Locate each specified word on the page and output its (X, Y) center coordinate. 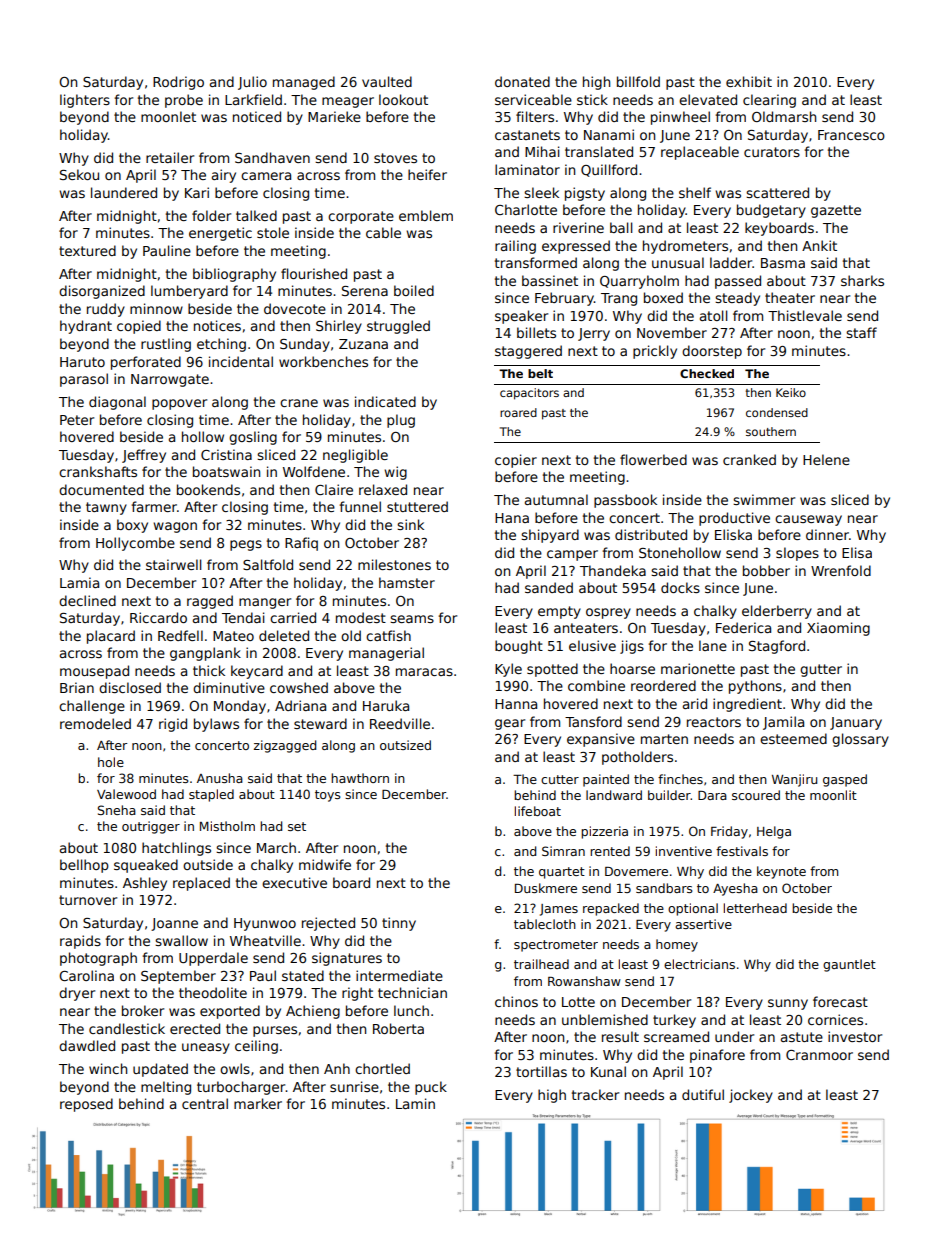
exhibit (749, 81)
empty (559, 612)
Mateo (233, 636)
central (205, 1103)
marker (258, 1103)
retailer (170, 157)
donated (522, 81)
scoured (756, 795)
